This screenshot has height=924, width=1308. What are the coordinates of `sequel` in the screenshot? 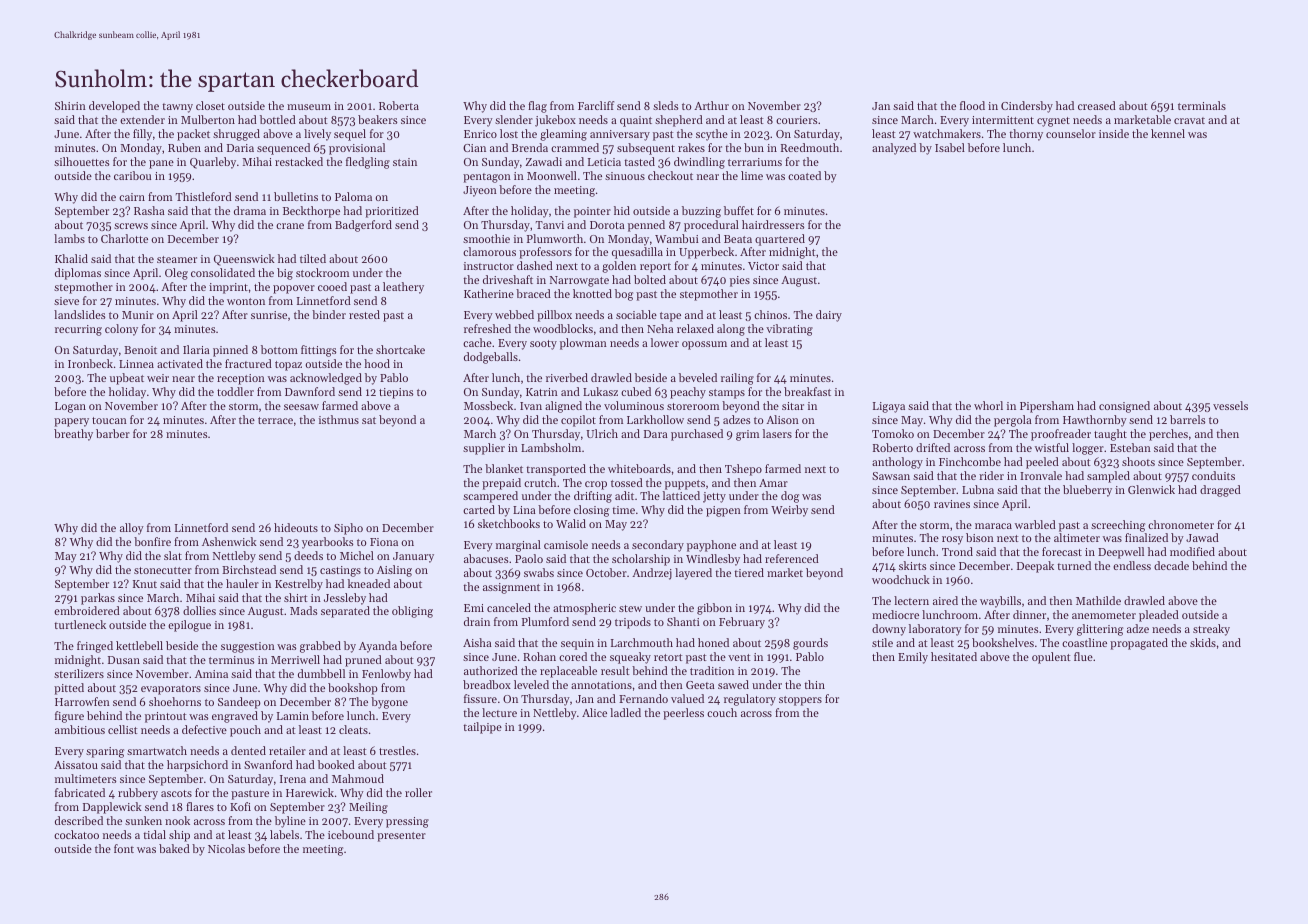 It's located at (350, 135).
